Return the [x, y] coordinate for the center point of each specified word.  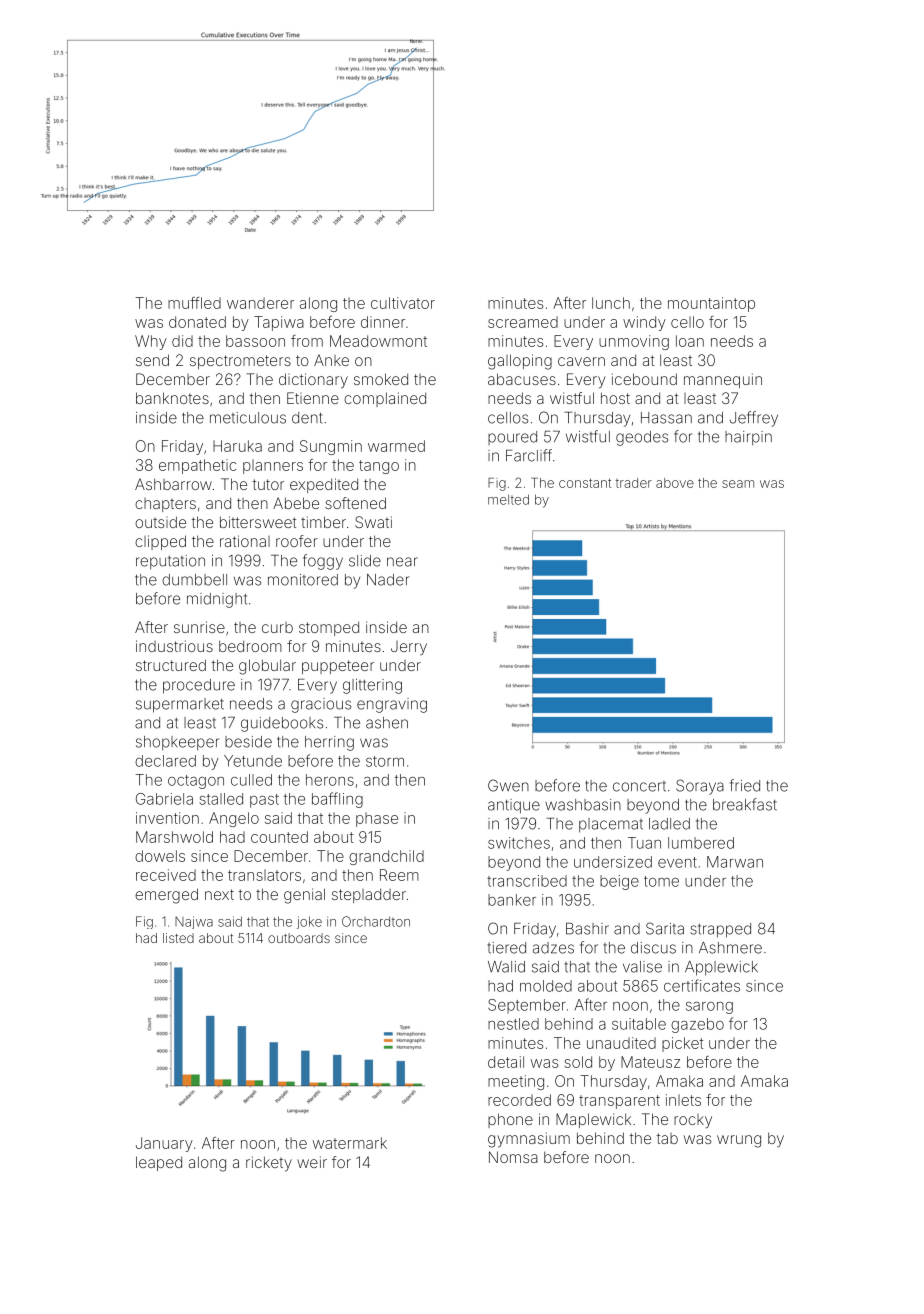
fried [745, 785]
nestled [513, 1024]
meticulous [248, 418]
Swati [373, 522]
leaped [159, 1163]
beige [619, 882]
